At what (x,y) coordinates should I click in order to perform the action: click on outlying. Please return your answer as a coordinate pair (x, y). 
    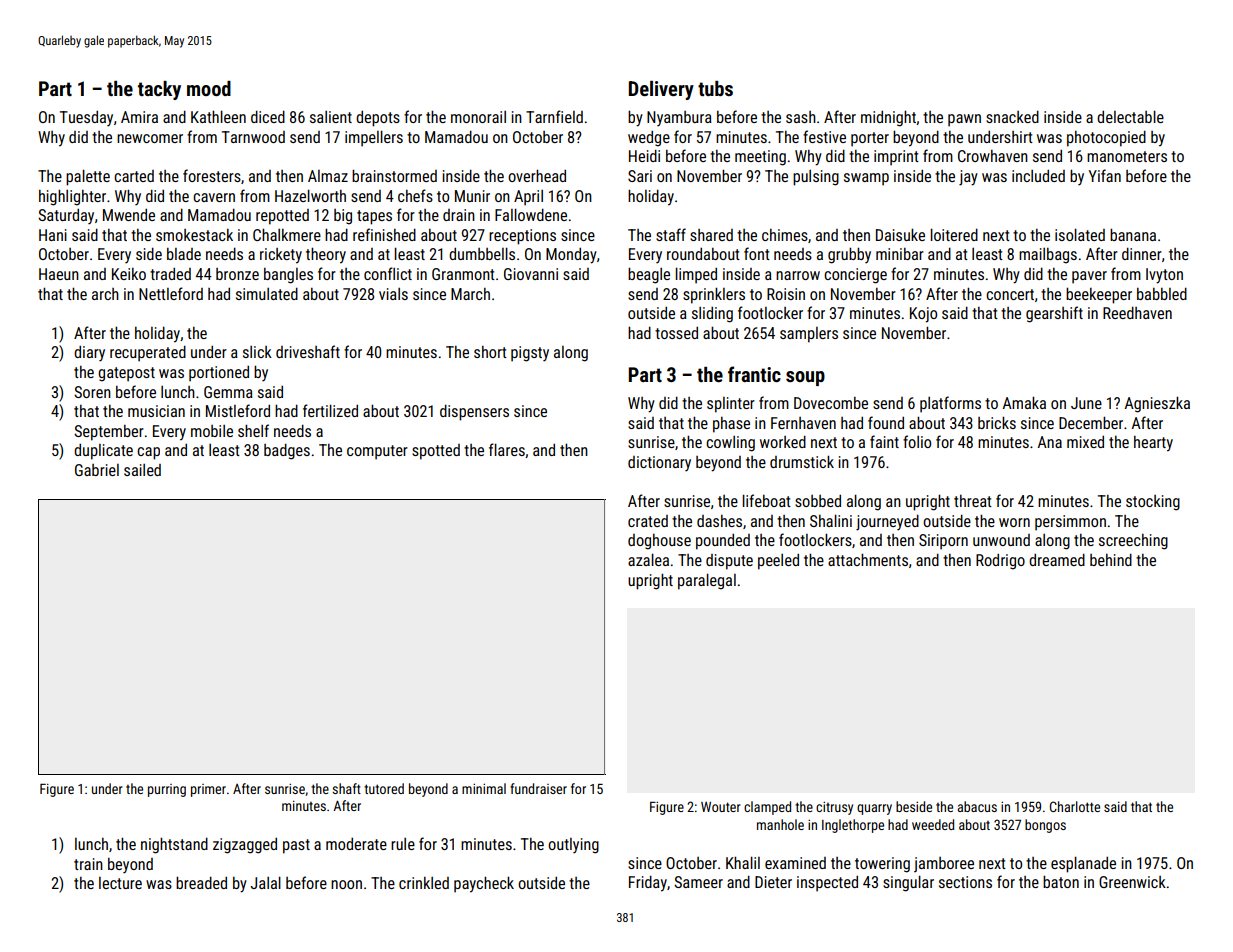
    Looking at the image, I should click on (573, 846).
